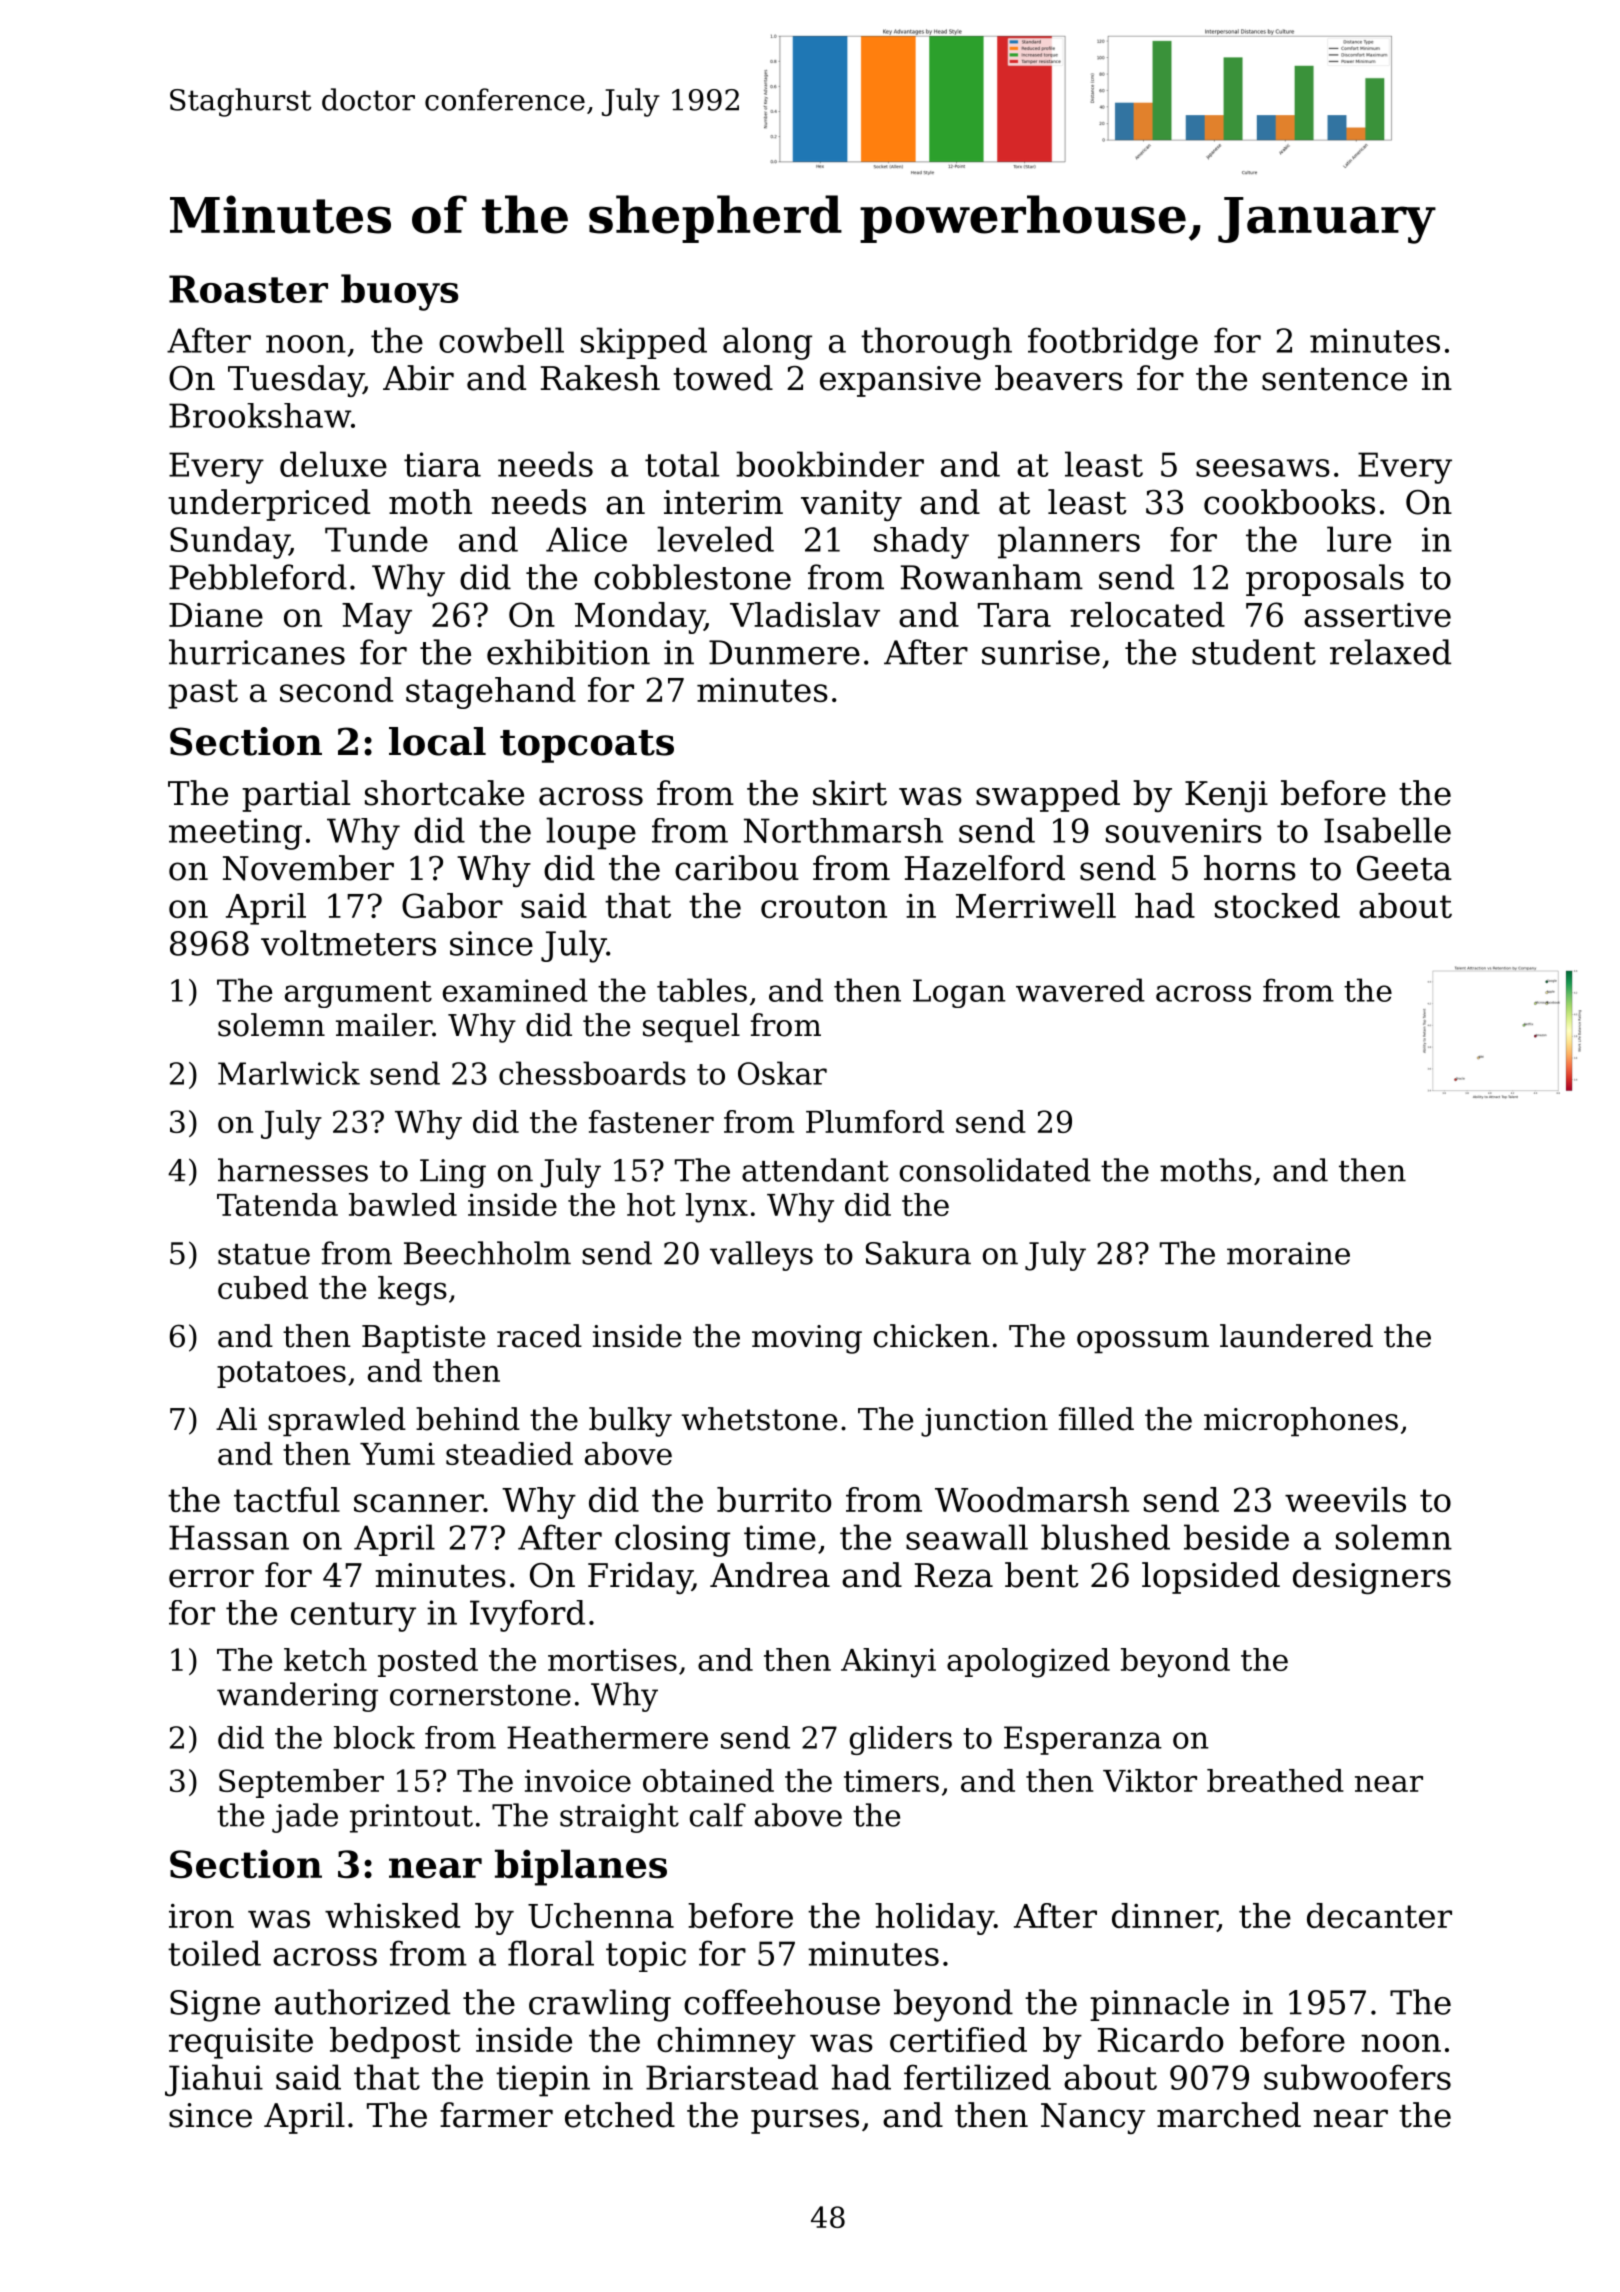 This screenshot has width=1620, height=2292. Describe the element at coordinates (1379, 1915) in the screenshot. I see `decanter` at that location.
